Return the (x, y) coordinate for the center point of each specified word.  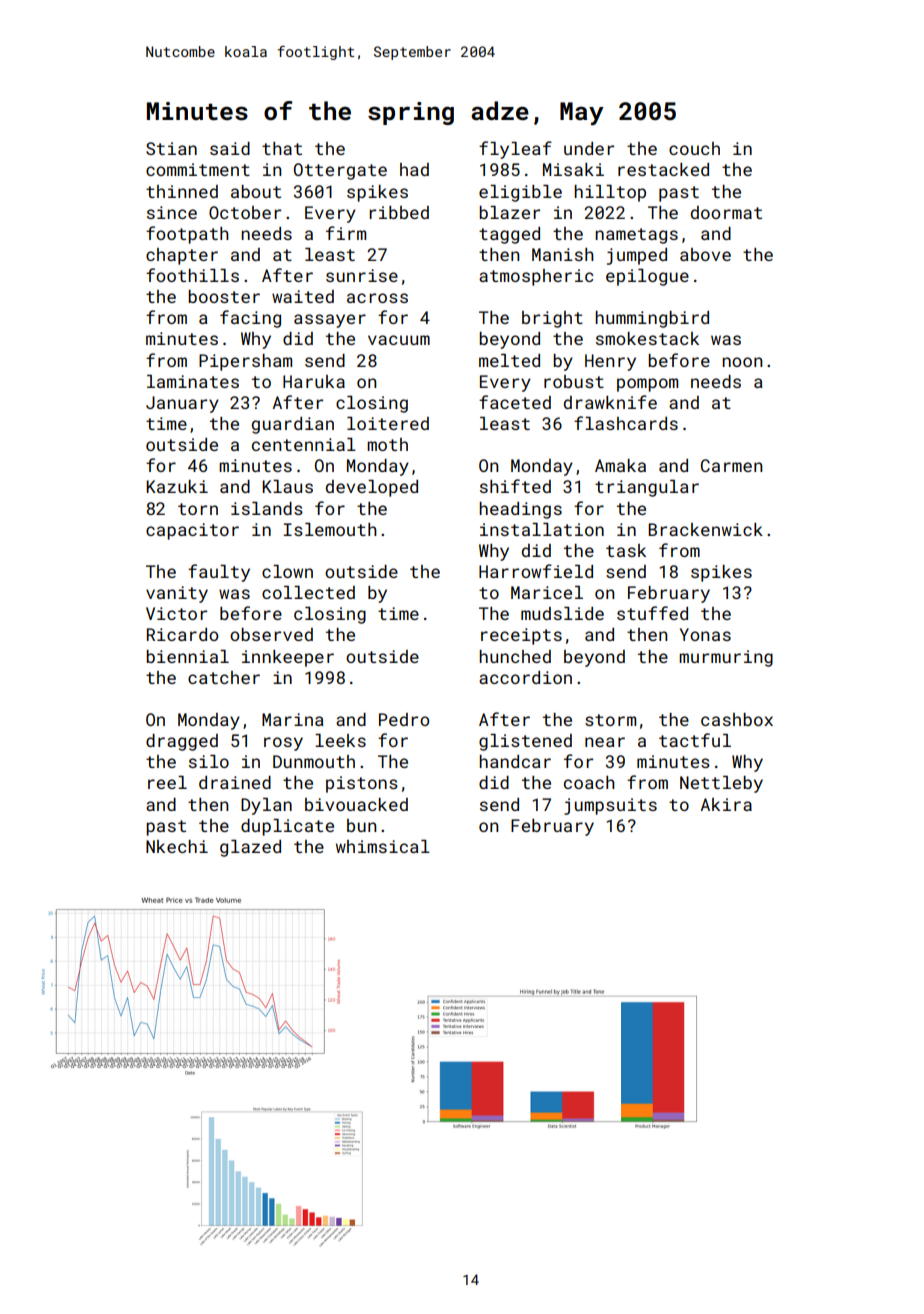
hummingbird (652, 319)
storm (610, 720)
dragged (182, 742)
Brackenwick (705, 529)
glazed (250, 848)
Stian (171, 148)
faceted (515, 402)
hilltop (610, 193)
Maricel (547, 592)
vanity (177, 594)
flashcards (626, 423)
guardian (293, 425)
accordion (525, 677)
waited (303, 296)
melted (509, 360)
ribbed (399, 212)
